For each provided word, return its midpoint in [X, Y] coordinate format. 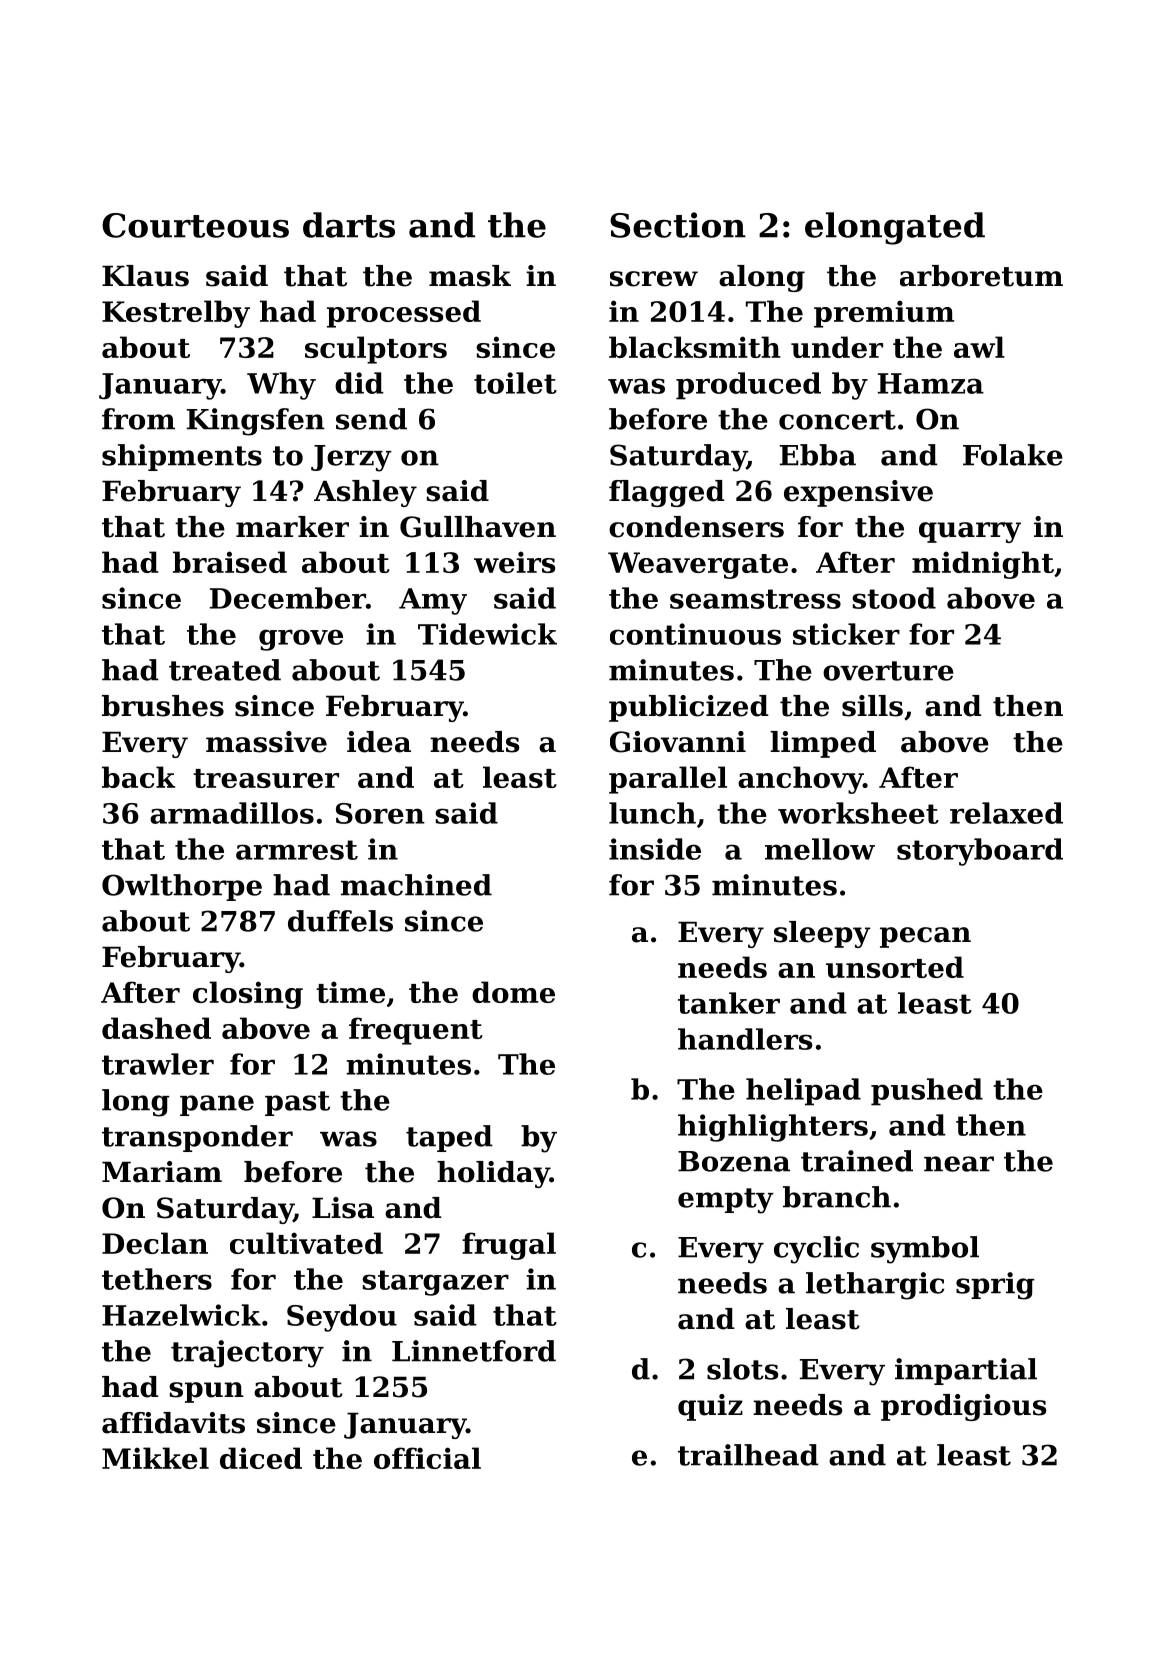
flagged [667, 493]
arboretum [981, 276]
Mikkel [155, 1458]
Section [678, 225]
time [350, 992]
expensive [858, 493]
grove [301, 640]
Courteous [195, 225]
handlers [745, 1039]
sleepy [822, 934]
